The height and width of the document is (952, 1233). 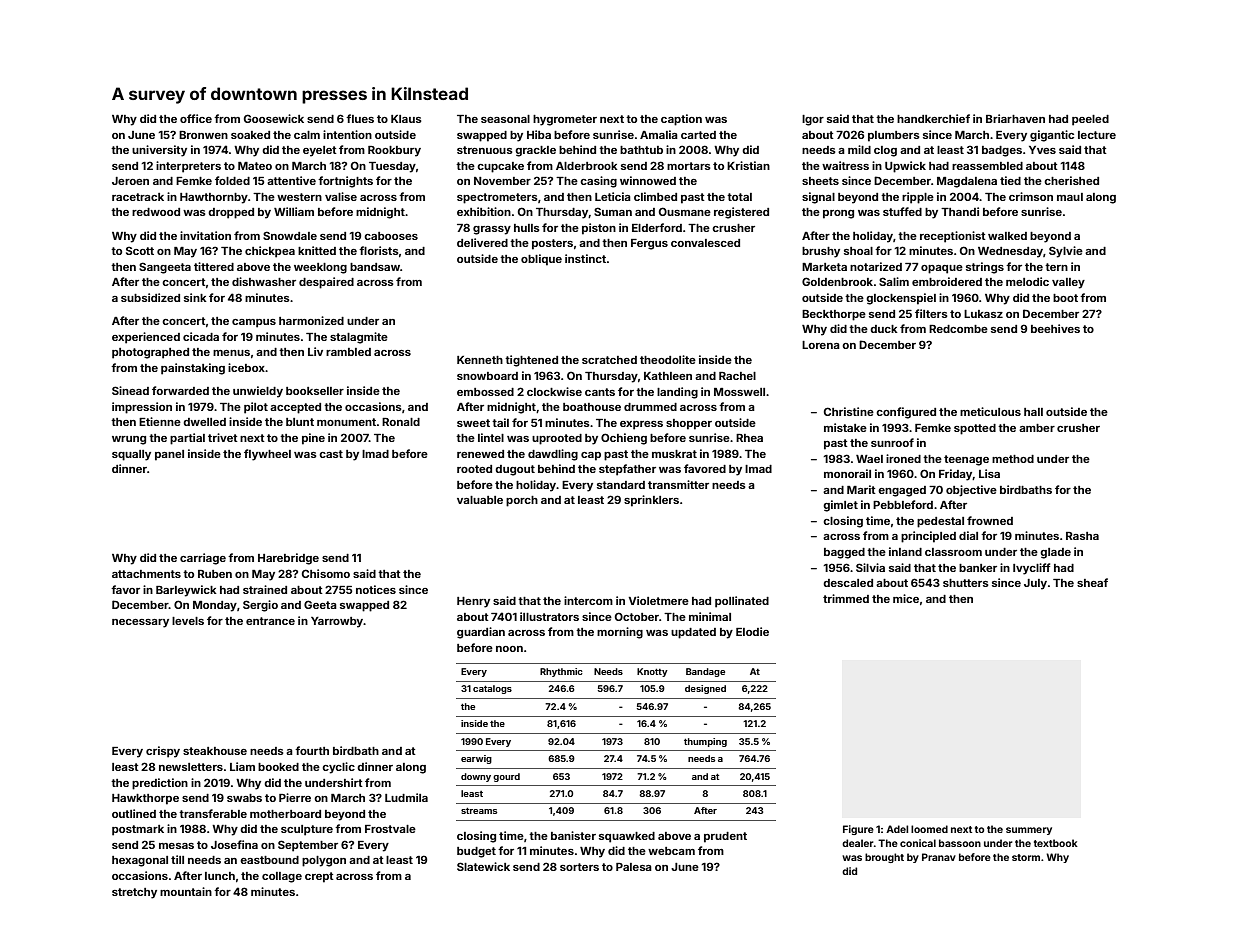 I want to click on office, so click(x=196, y=118).
